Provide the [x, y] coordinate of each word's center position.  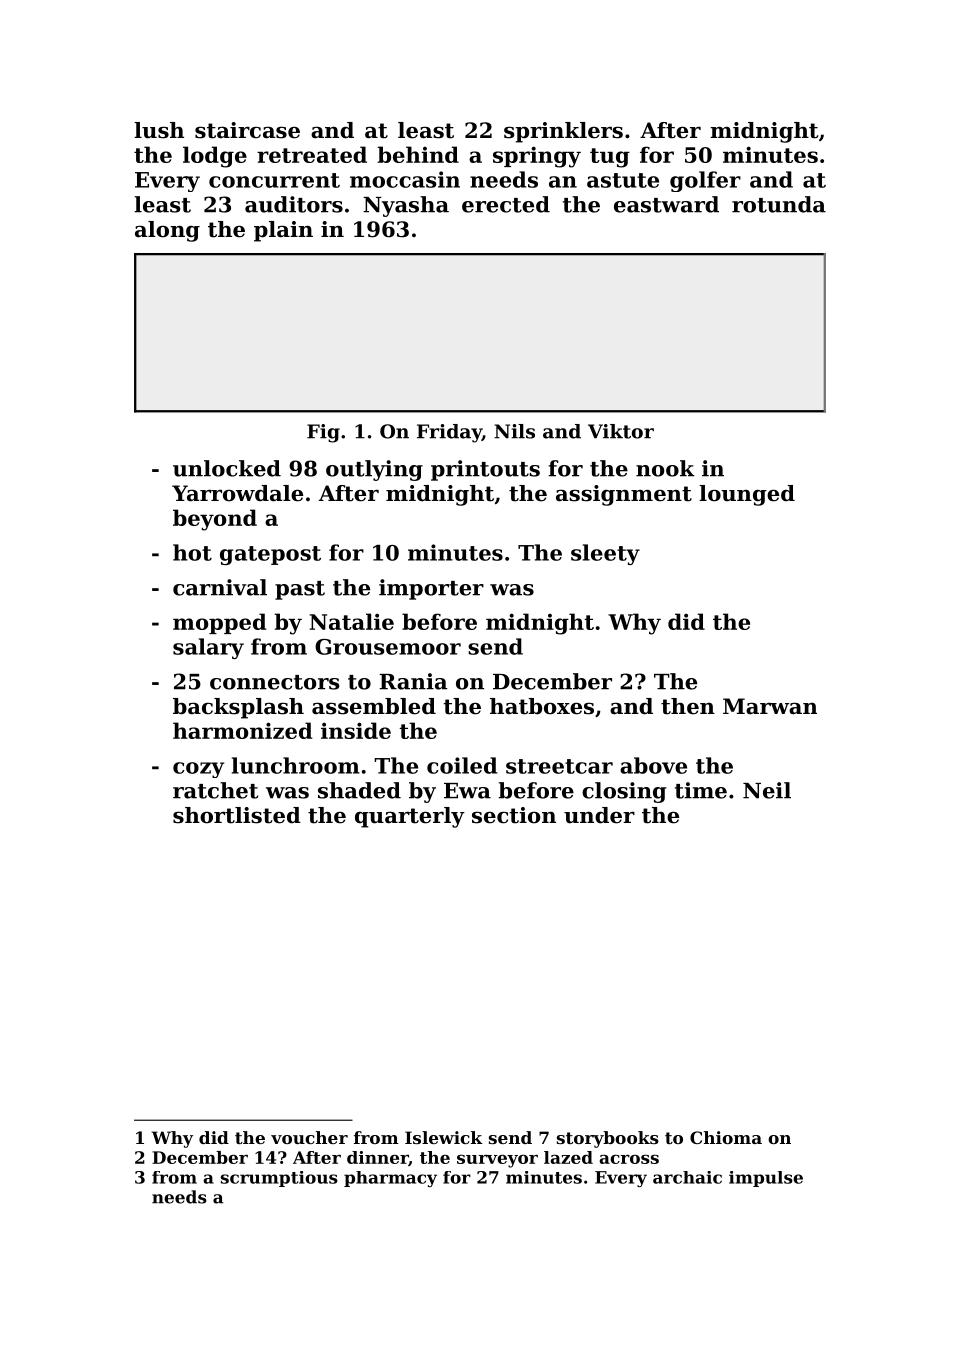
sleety [605, 554]
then [688, 706]
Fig [323, 433]
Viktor [621, 431]
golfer [705, 181]
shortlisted [237, 815]
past [300, 590]
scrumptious [279, 1179]
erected [506, 204]
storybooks [608, 1139]
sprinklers [563, 132]
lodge [215, 157]
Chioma [726, 1137]
